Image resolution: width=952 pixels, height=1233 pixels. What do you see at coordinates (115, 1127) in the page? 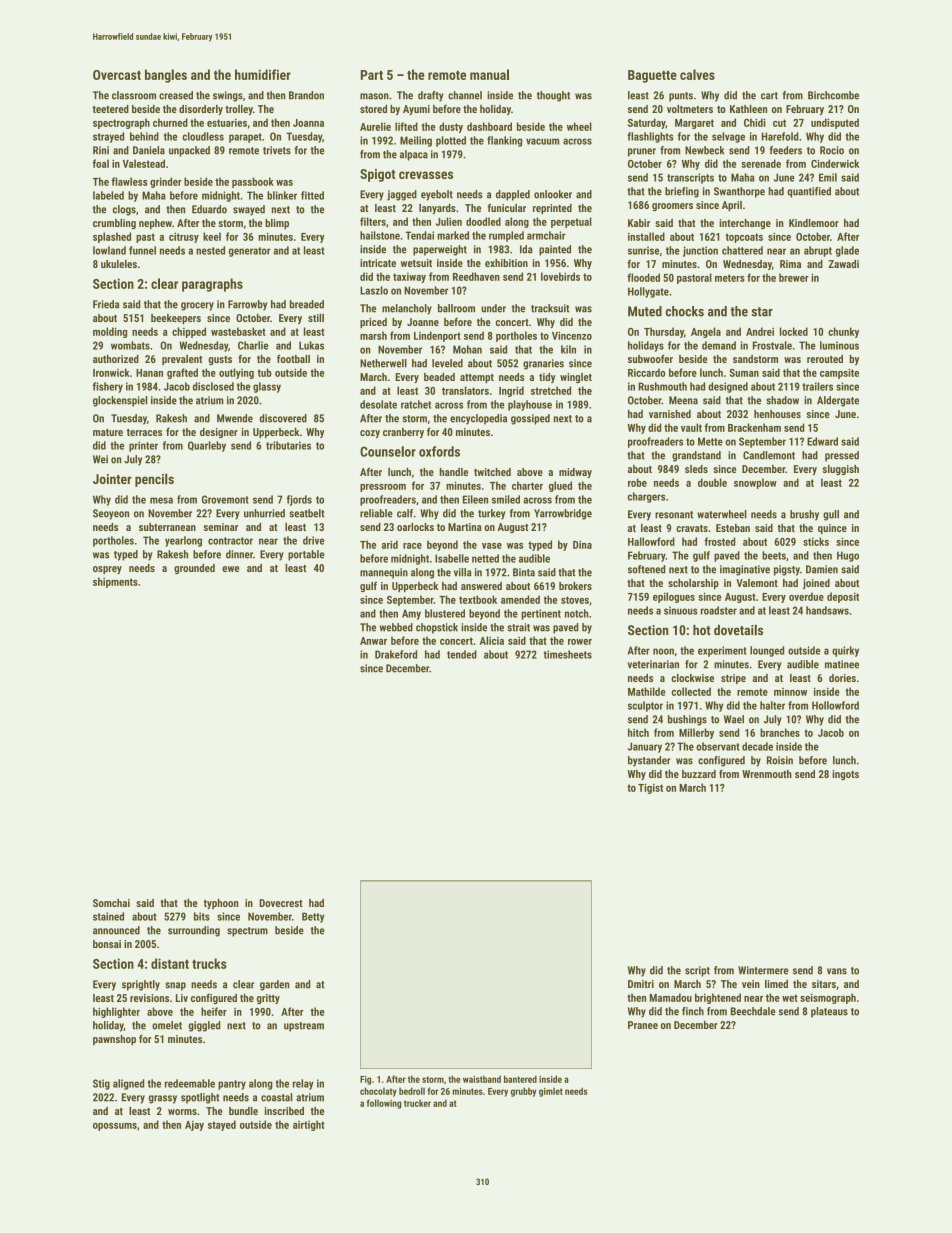
I see `opossums` at bounding box center [115, 1127].
